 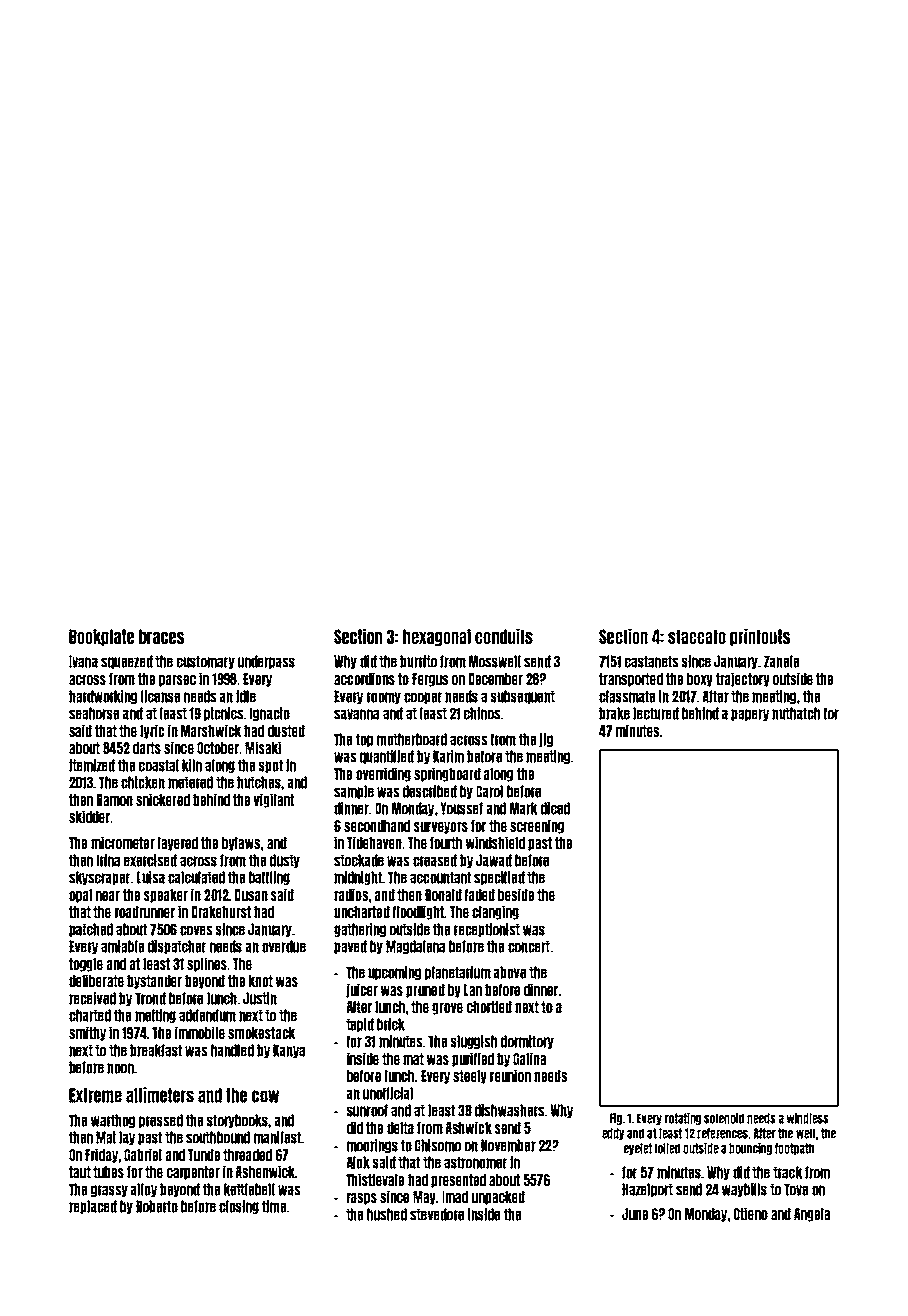 What do you see at coordinates (362, 990) in the screenshot?
I see `juicer` at bounding box center [362, 990].
